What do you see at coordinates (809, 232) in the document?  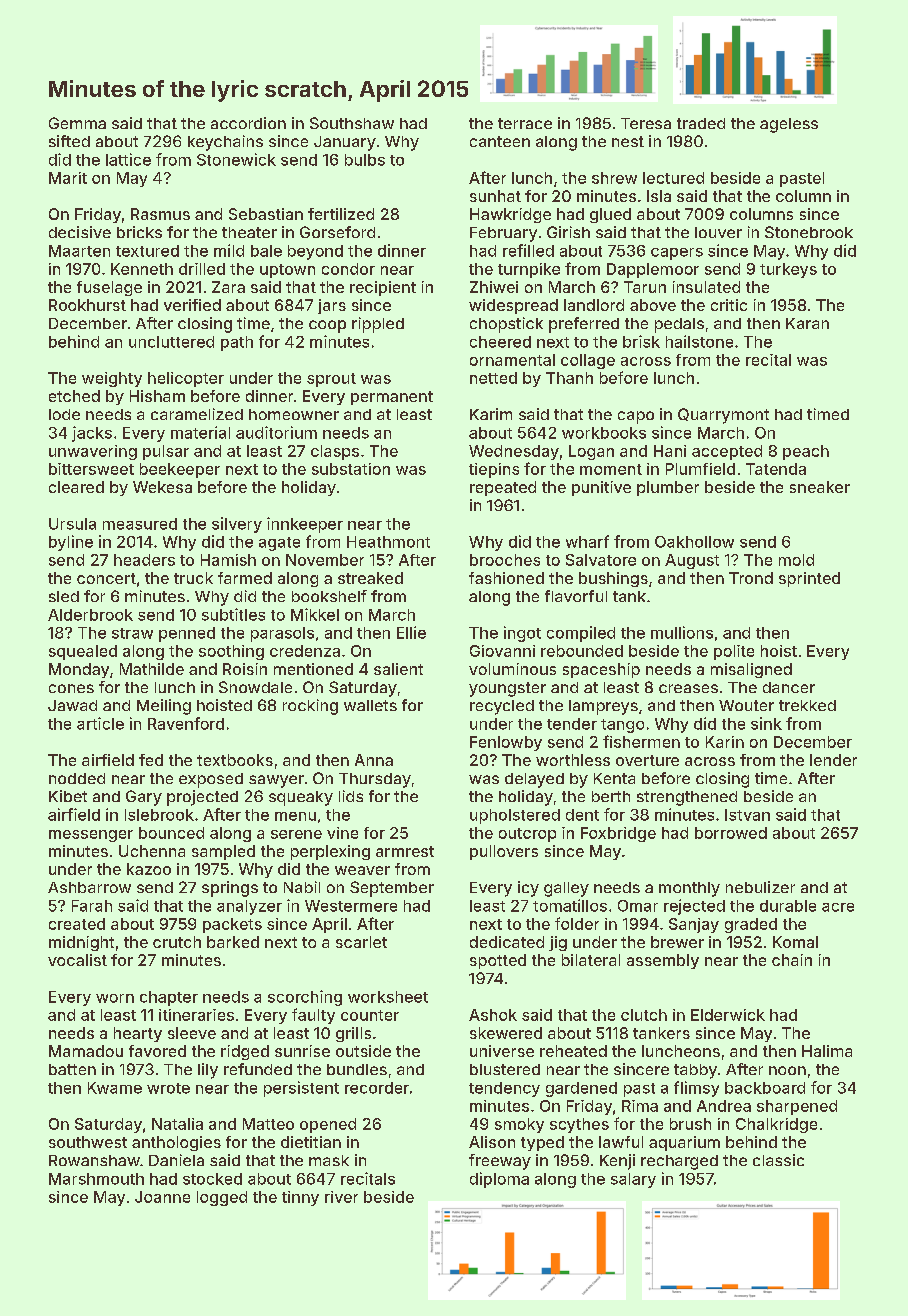 I see `Stonebrook` at bounding box center [809, 232].
